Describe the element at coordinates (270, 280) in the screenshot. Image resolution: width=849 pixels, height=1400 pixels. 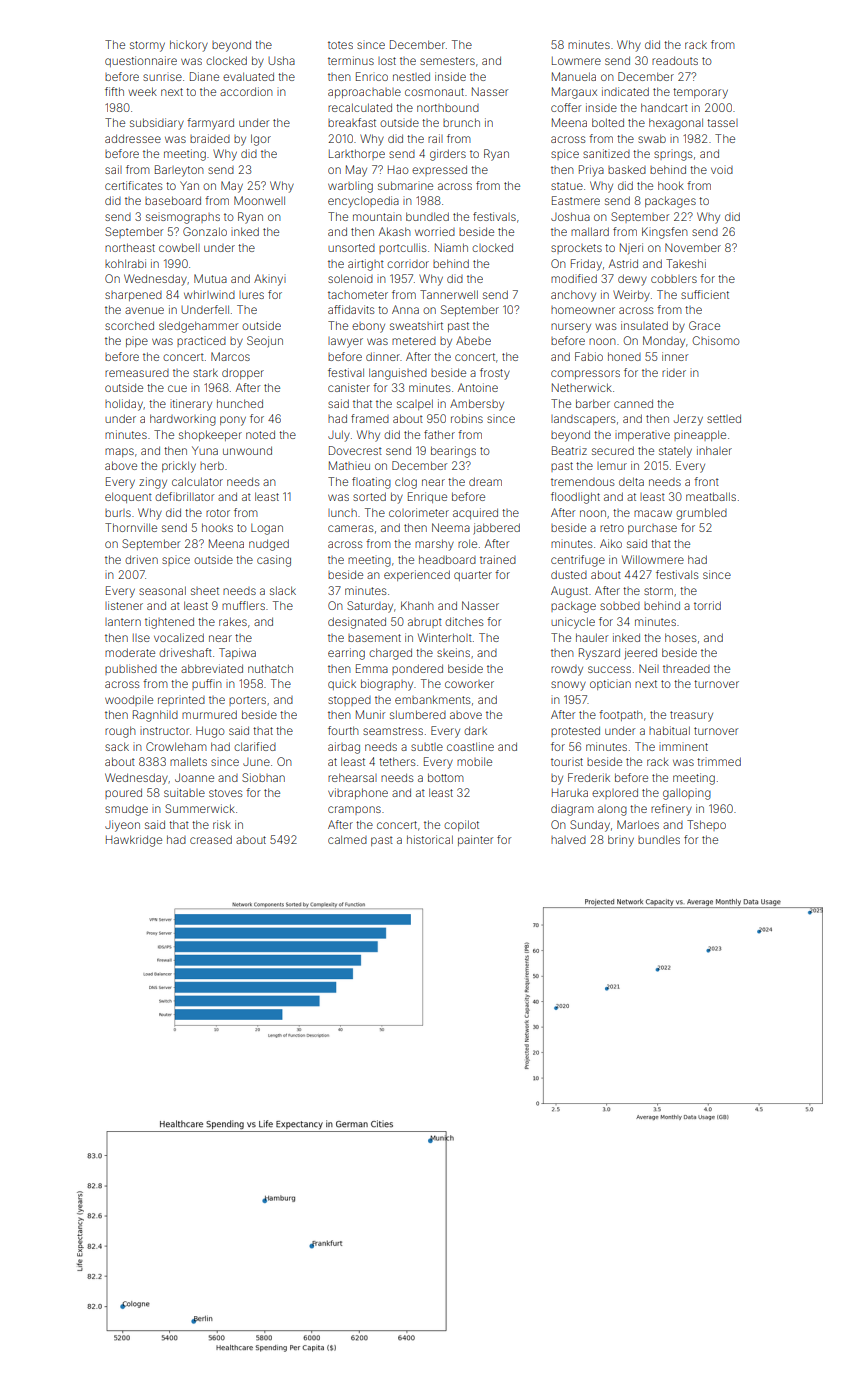
I see `Akinyi` at that location.
